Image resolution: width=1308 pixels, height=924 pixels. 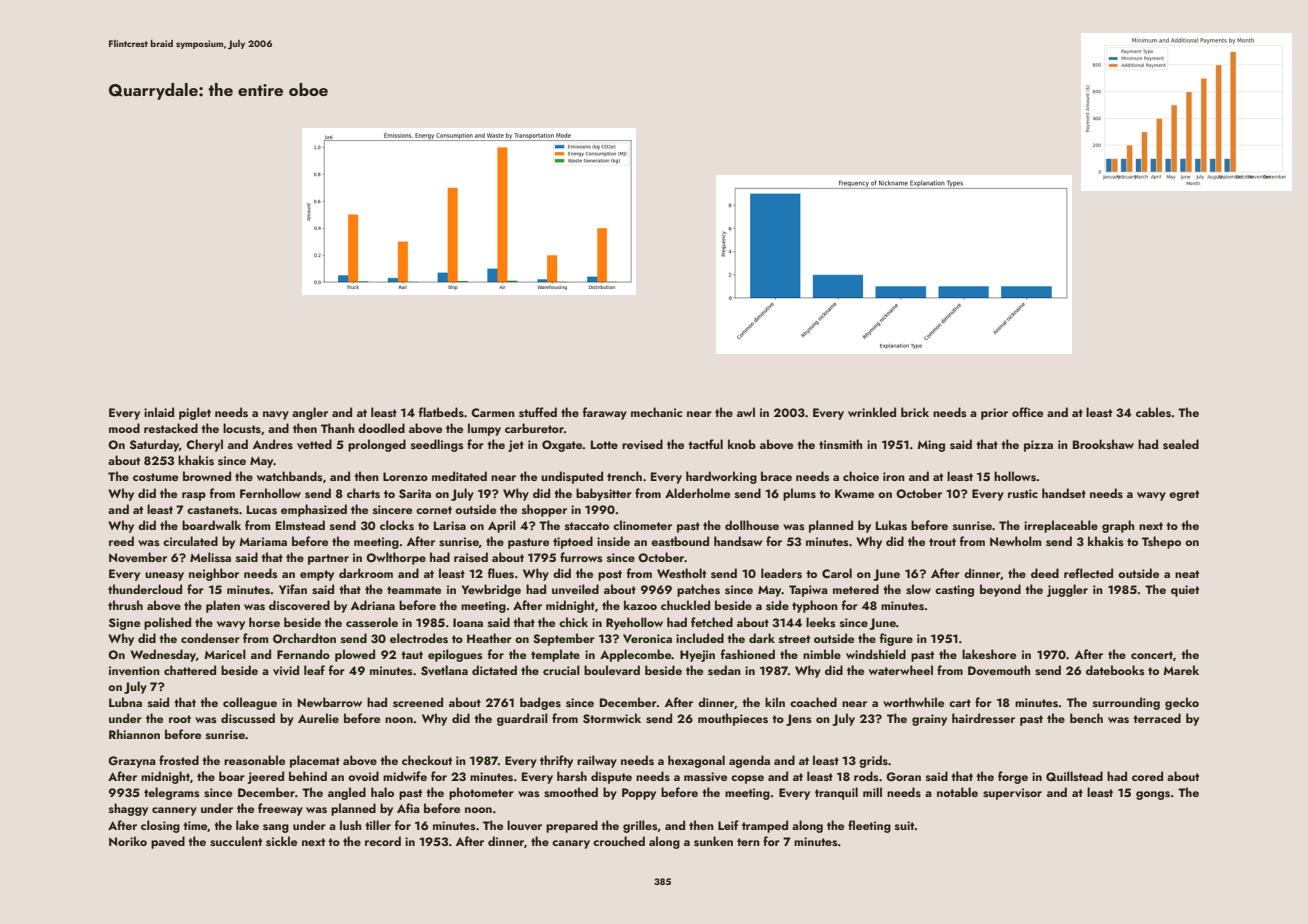 I want to click on shopper, so click(x=544, y=510).
